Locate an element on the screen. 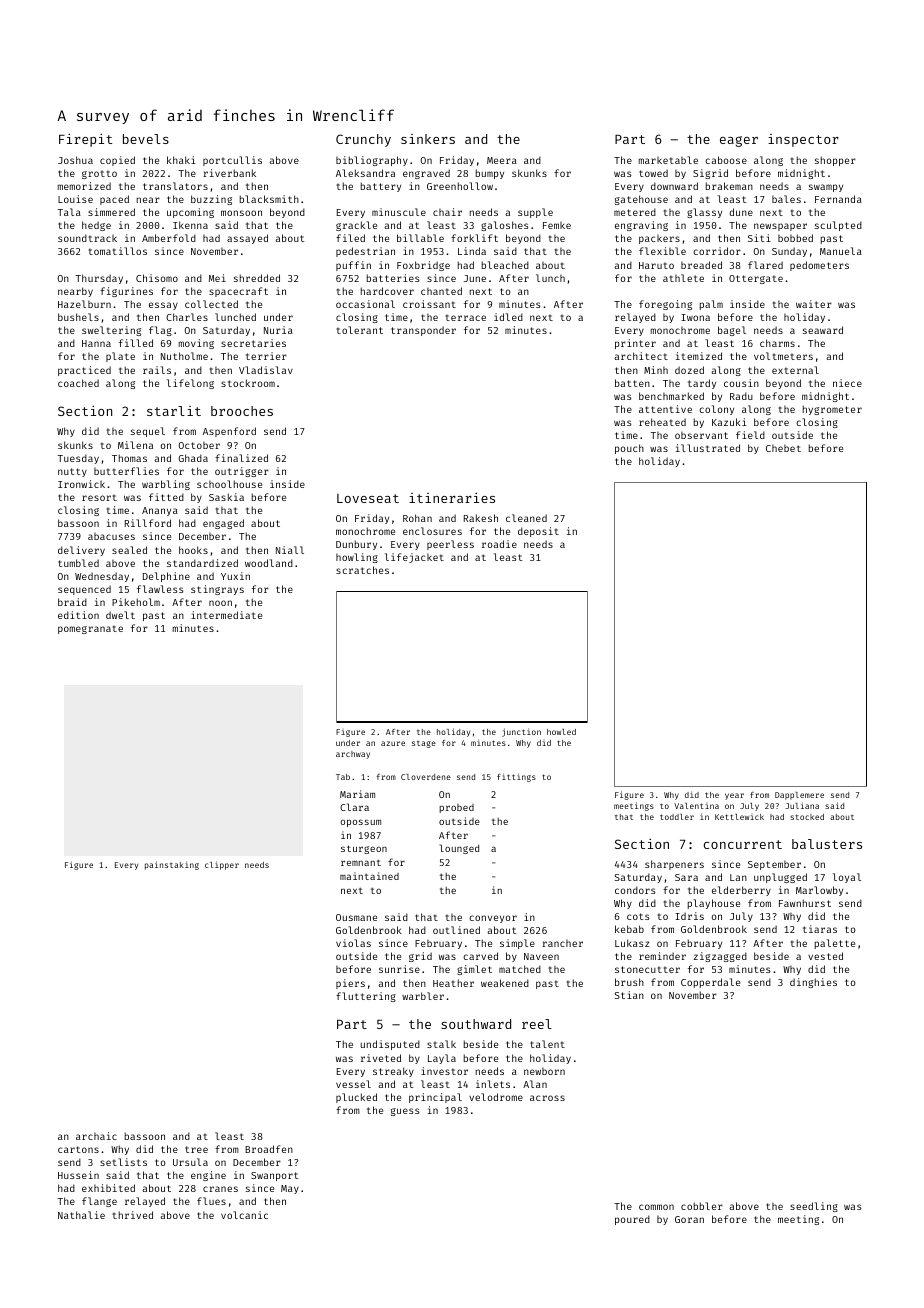  howled is located at coordinates (561, 732).
